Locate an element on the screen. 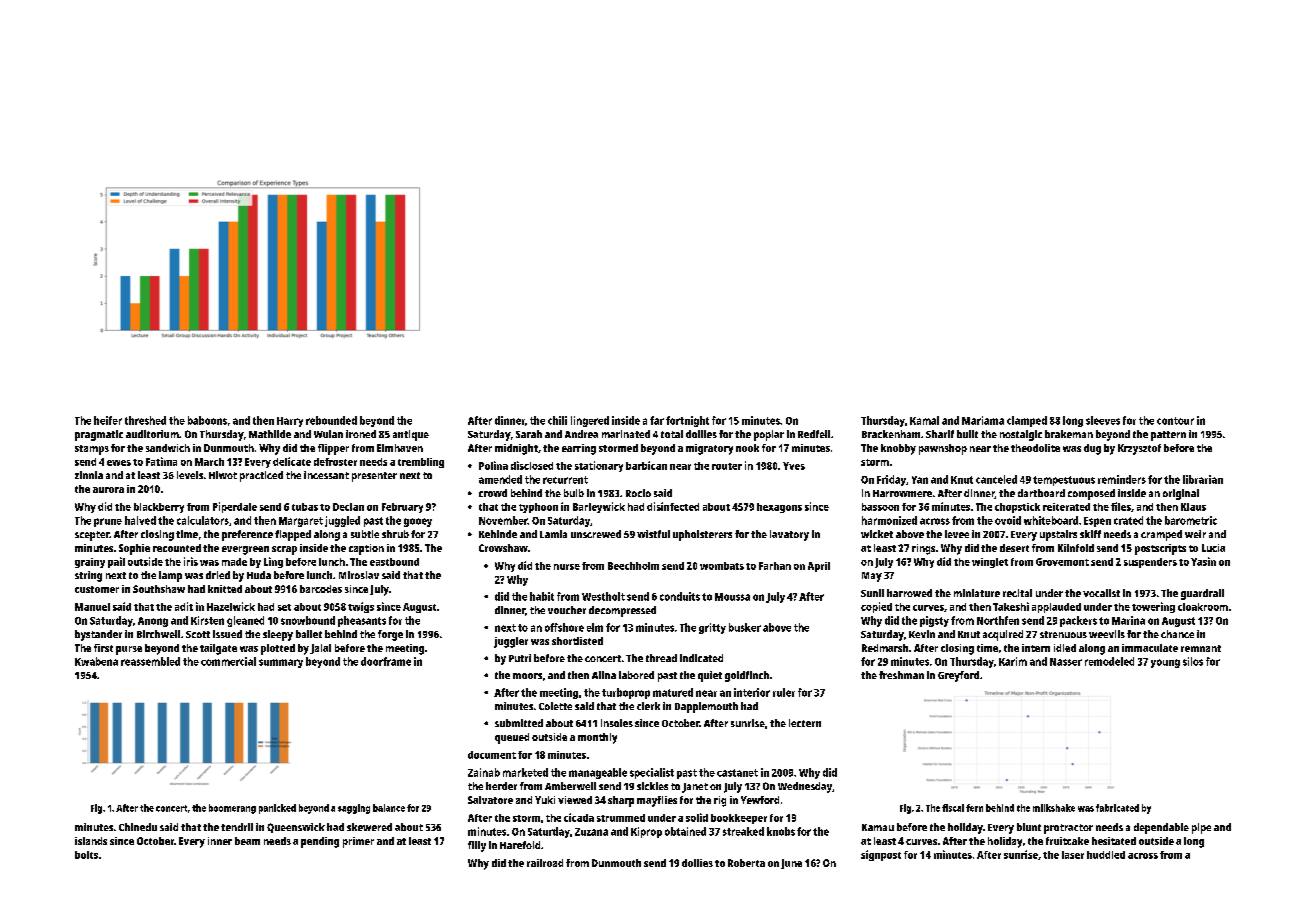 The height and width of the screenshot is (924, 1308). bolts is located at coordinates (86, 855).
